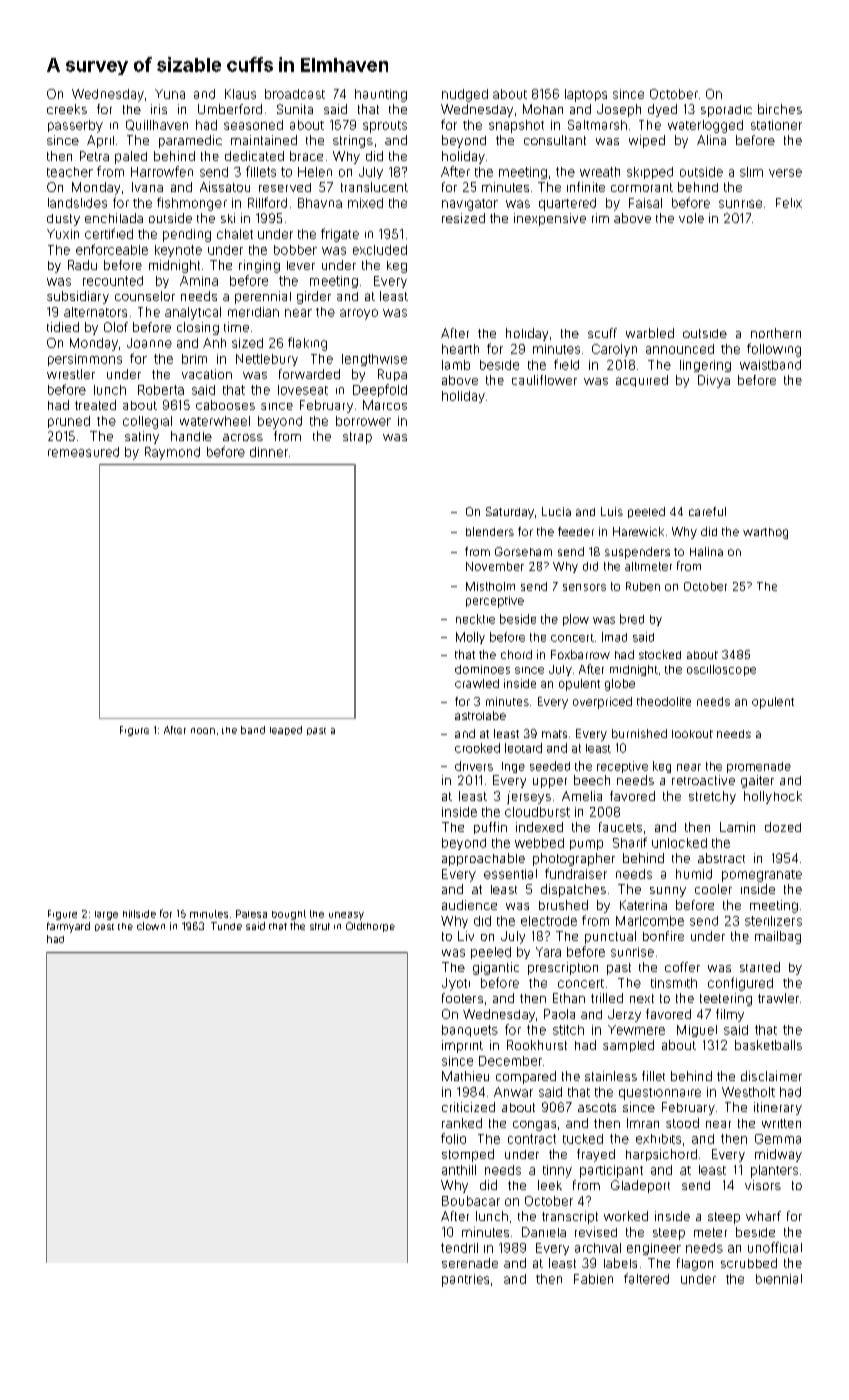 The width and height of the page is (849, 1400). Describe the element at coordinates (203, 731) in the page. I see `noon` at that location.
